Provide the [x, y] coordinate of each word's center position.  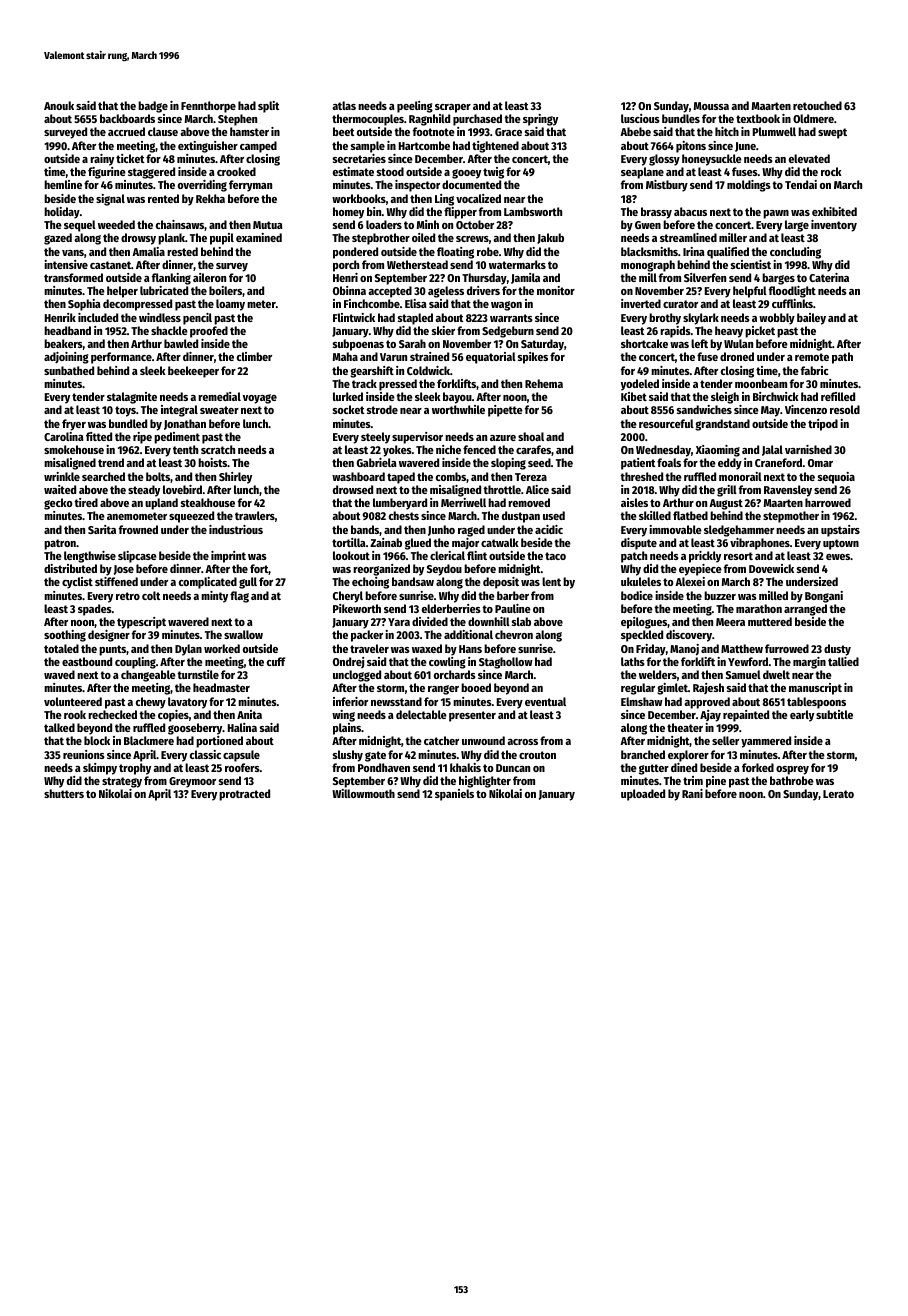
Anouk [59, 105]
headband [67, 330]
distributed [70, 568]
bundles [681, 118]
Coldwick [428, 370]
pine [716, 782]
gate [375, 756]
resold [845, 409]
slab [521, 621]
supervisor [417, 438]
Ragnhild [429, 120]
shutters [64, 793]
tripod [823, 425]
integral [179, 411]
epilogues [644, 623]
